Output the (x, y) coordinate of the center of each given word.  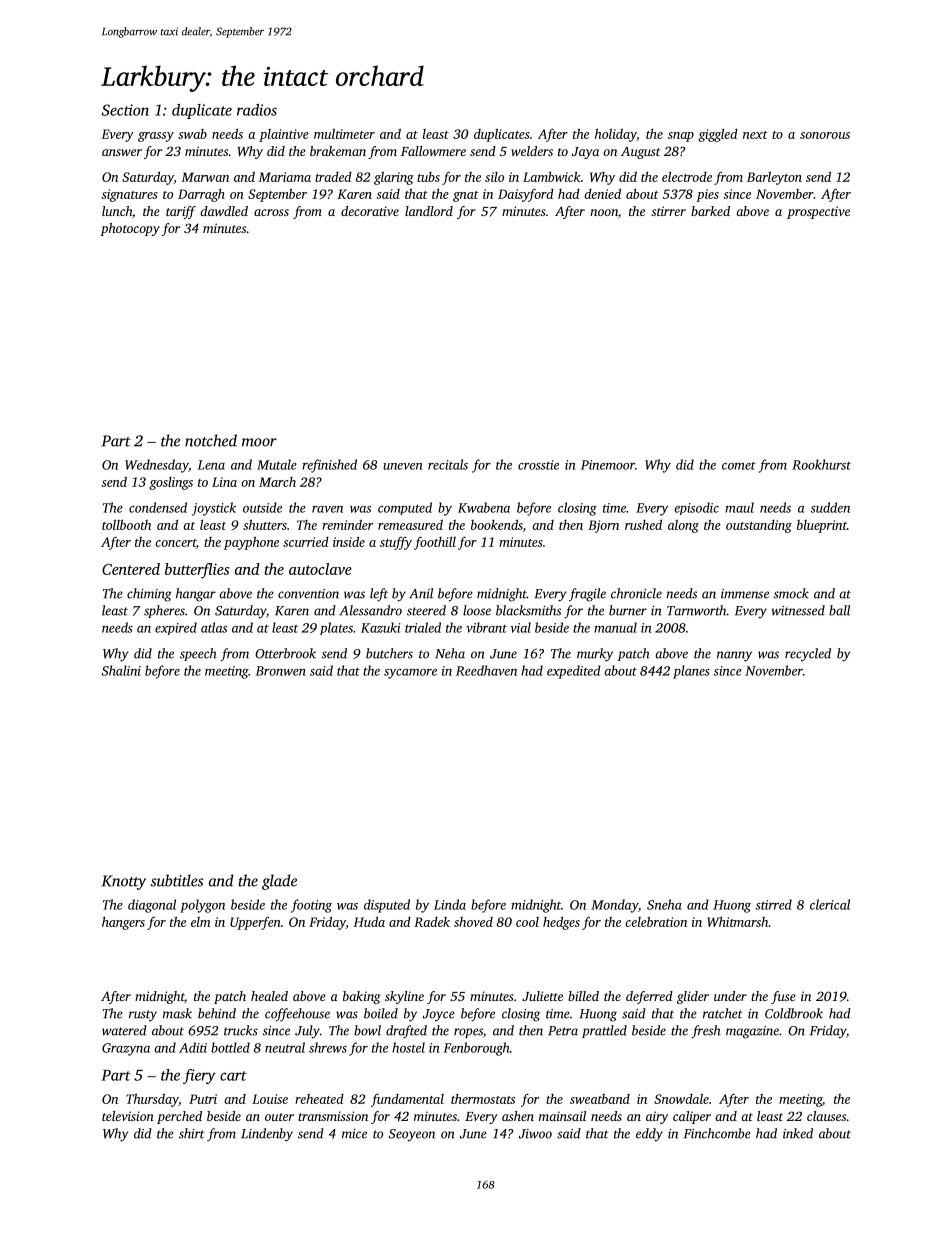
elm (200, 922)
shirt (192, 1133)
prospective (818, 212)
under (730, 996)
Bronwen (281, 671)
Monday (614, 906)
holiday (616, 135)
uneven (402, 466)
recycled (808, 655)
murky (595, 655)
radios (257, 110)
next (755, 135)
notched (211, 440)
